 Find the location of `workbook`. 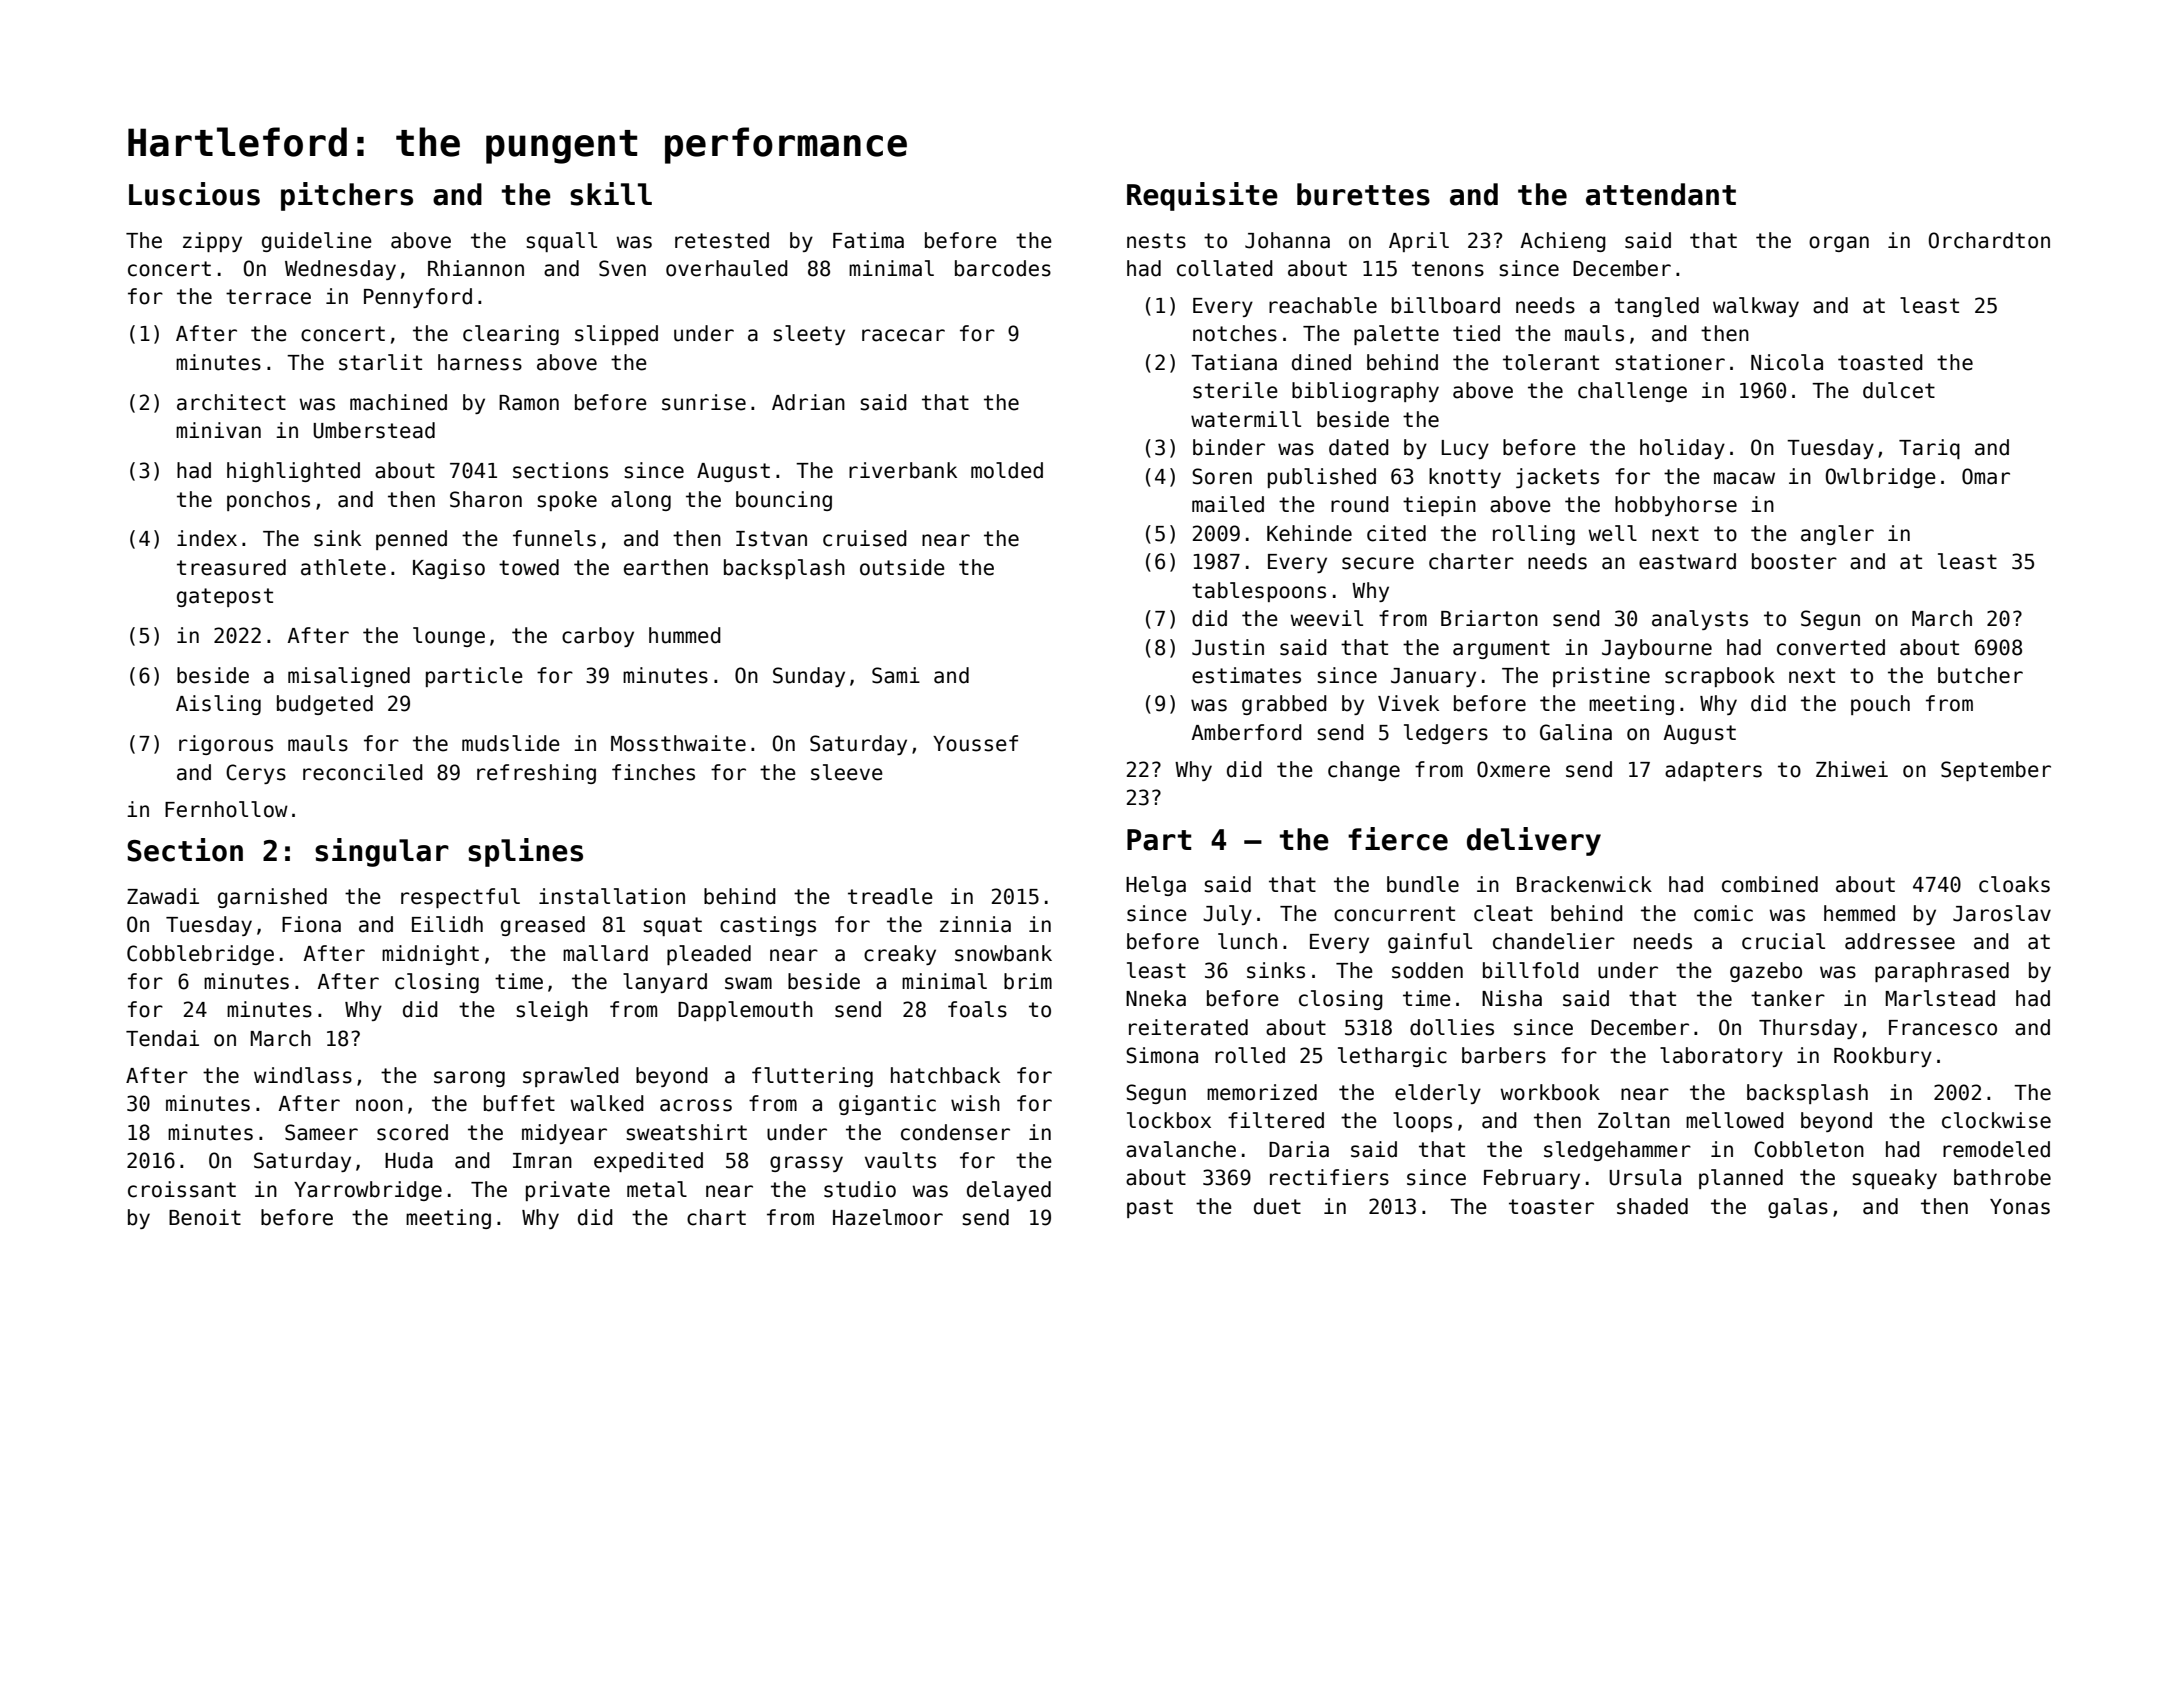

workbook is located at coordinates (1550, 1092).
